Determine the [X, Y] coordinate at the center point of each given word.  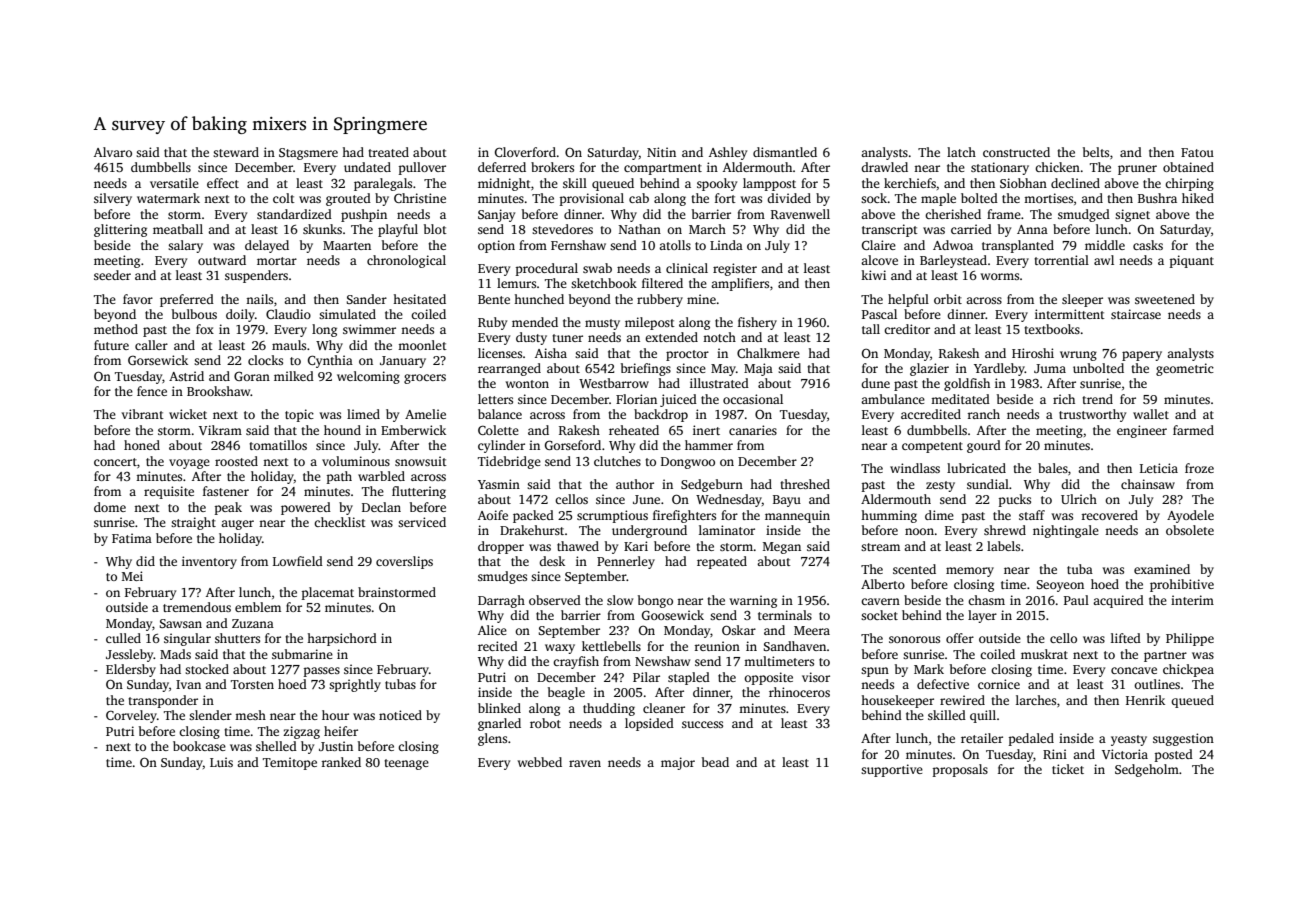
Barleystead [953, 261]
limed [363, 414]
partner [1165, 656]
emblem [258, 607]
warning [753, 601]
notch [719, 337]
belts [1096, 152]
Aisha [551, 353]
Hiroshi [1033, 353]
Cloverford [525, 152]
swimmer [369, 329]
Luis [221, 762]
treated [388, 152]
